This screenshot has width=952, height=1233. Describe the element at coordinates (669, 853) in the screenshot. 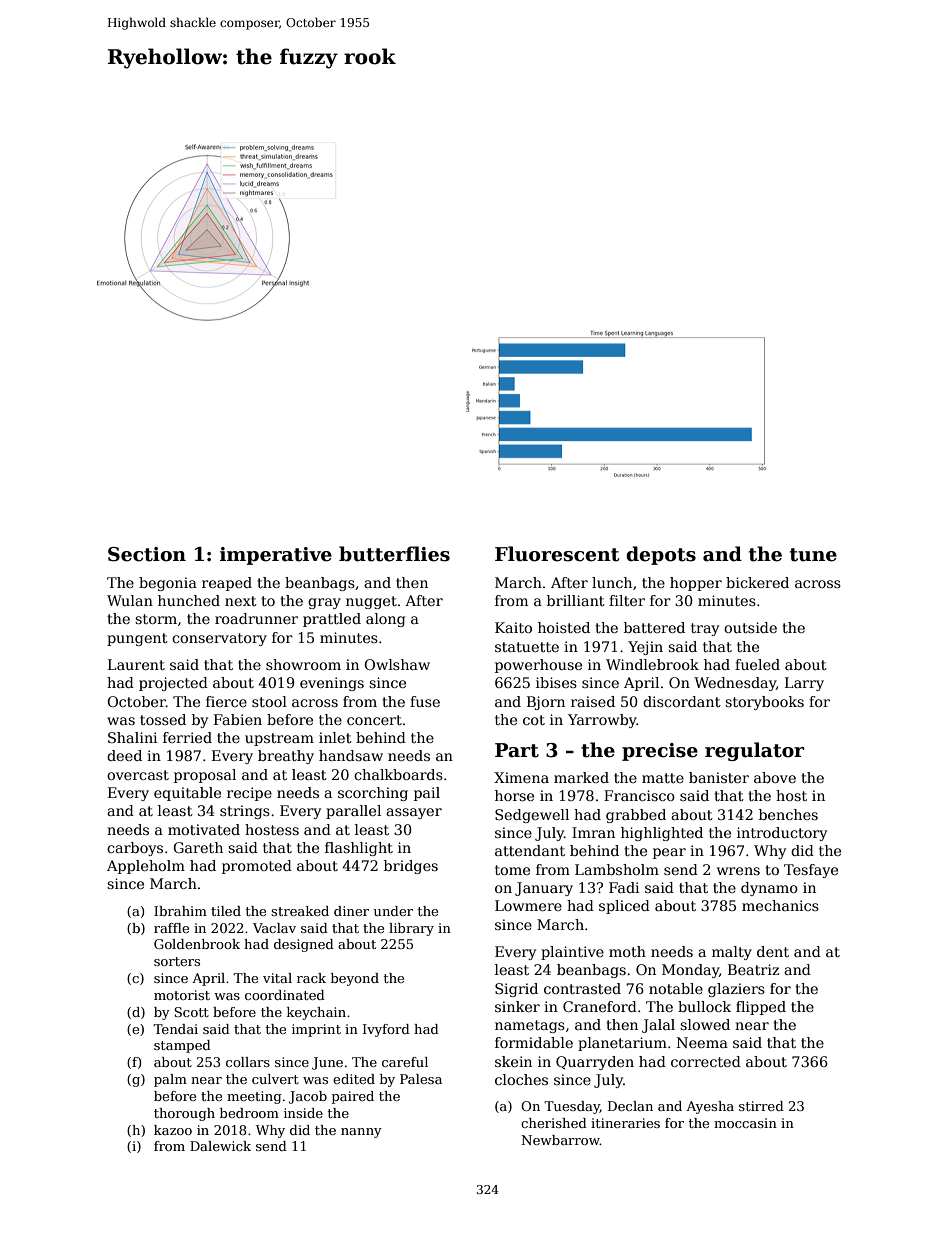

I see `pear` at that location.
